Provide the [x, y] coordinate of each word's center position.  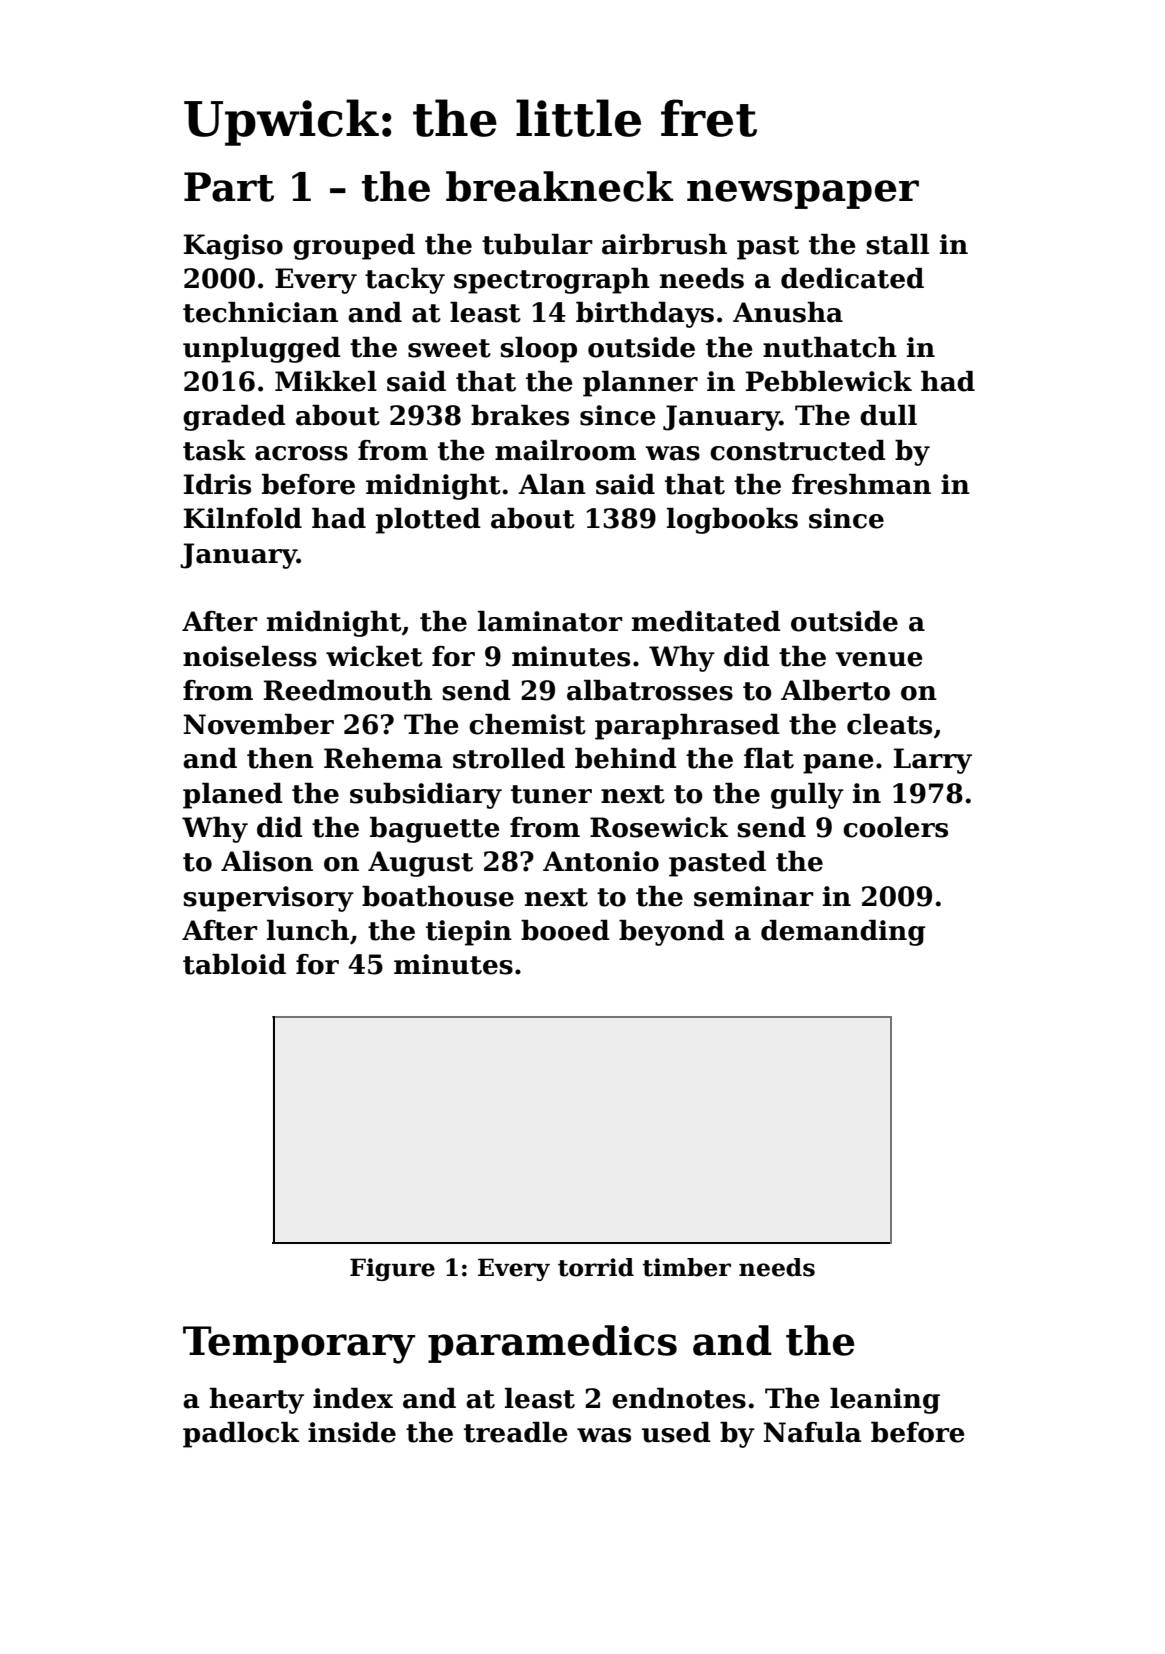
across [301, 453]
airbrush [664, 244]
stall [897, 244]
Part [229, 187]
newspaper [803, 194]
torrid [596, 1267]
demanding [843, 933]
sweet [449, 348]
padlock [241, 1435]
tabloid [234, 964]
